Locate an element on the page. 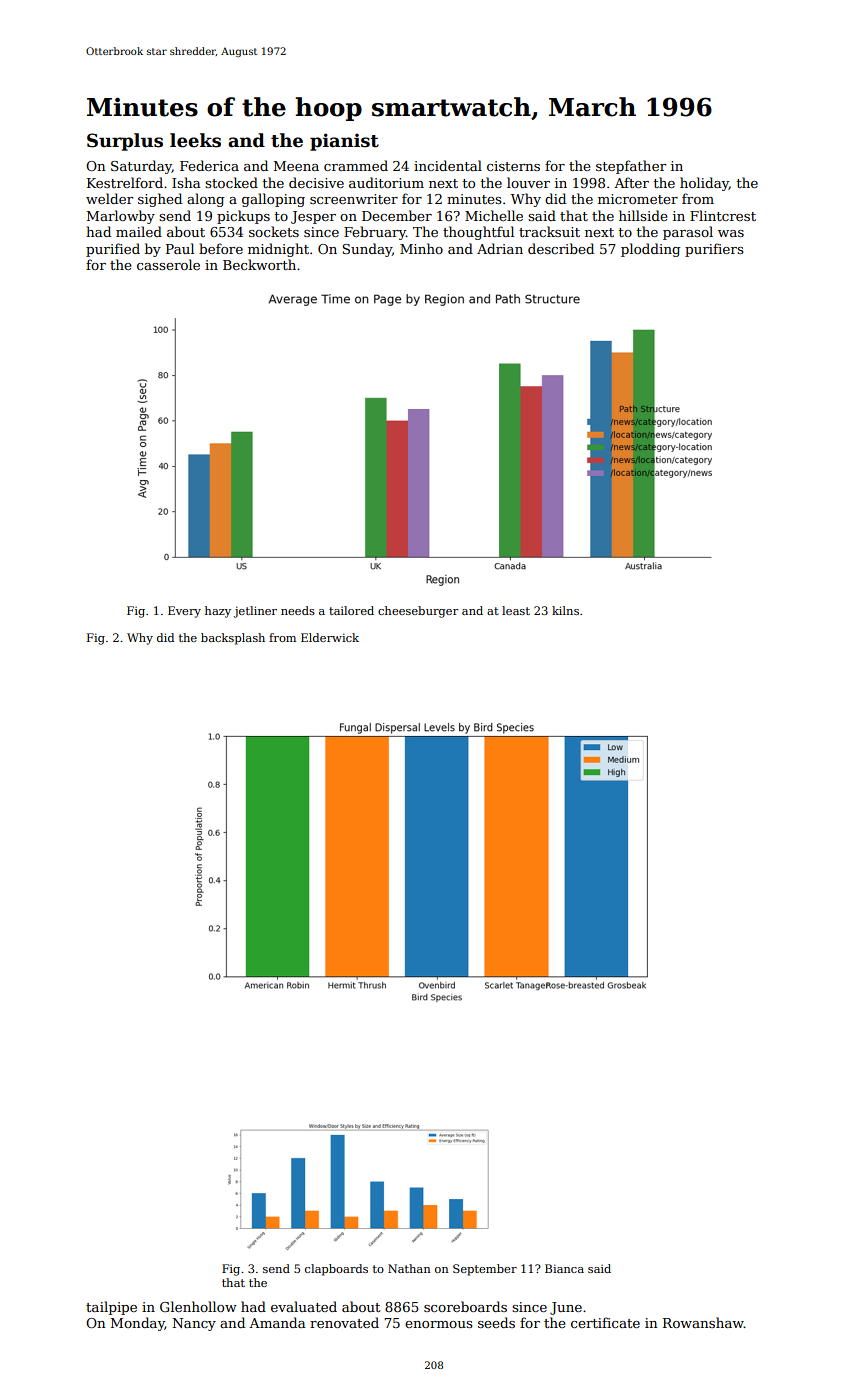 Image resolution: width=849 pixels, height=1400 pixels. Minho is located at coordinates (421, 248).
